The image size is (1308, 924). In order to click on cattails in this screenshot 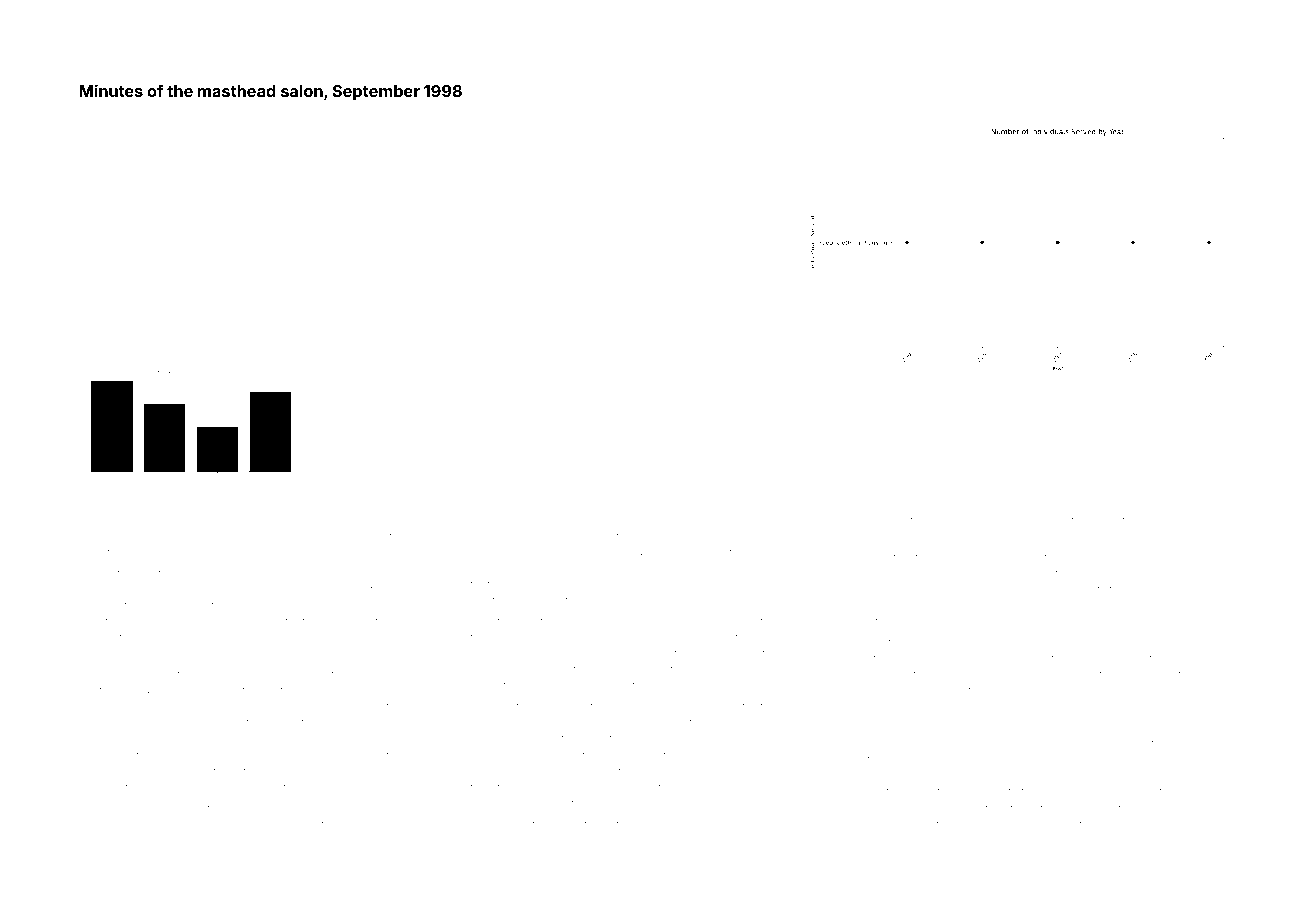, I will do `click(621, 825)`.
